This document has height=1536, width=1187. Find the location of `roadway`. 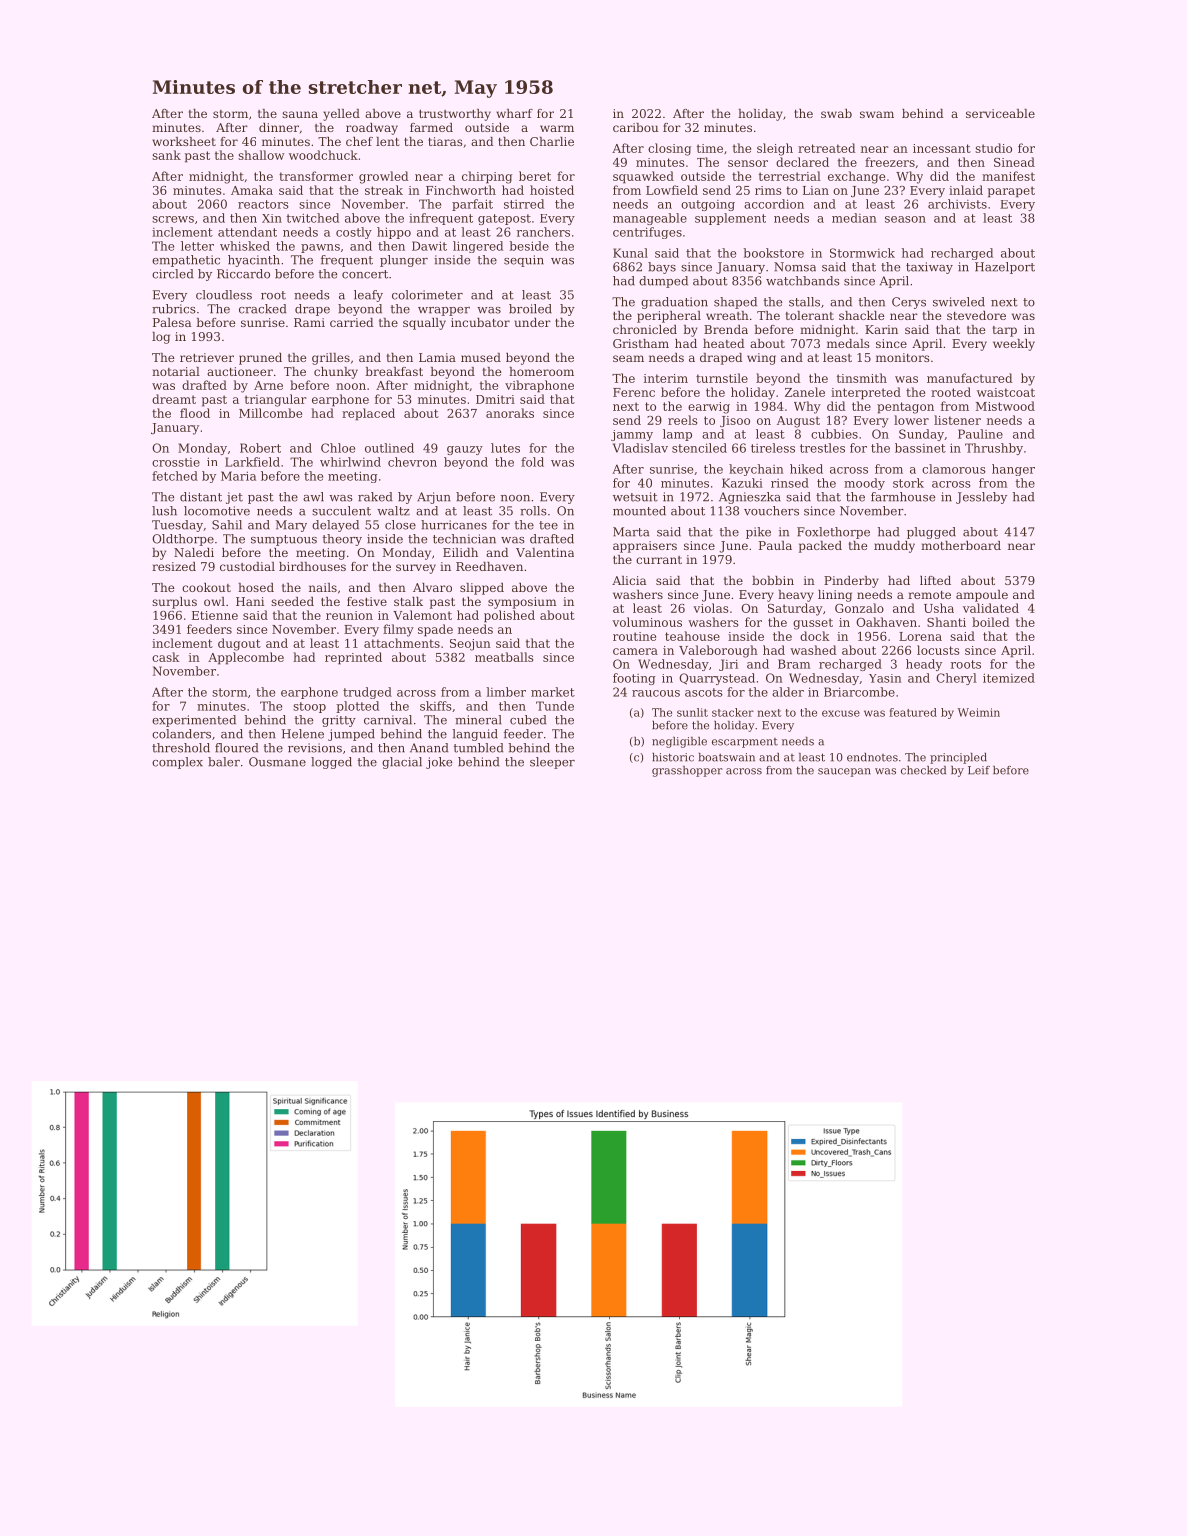

roadway is located at coordinates (372, 129).
